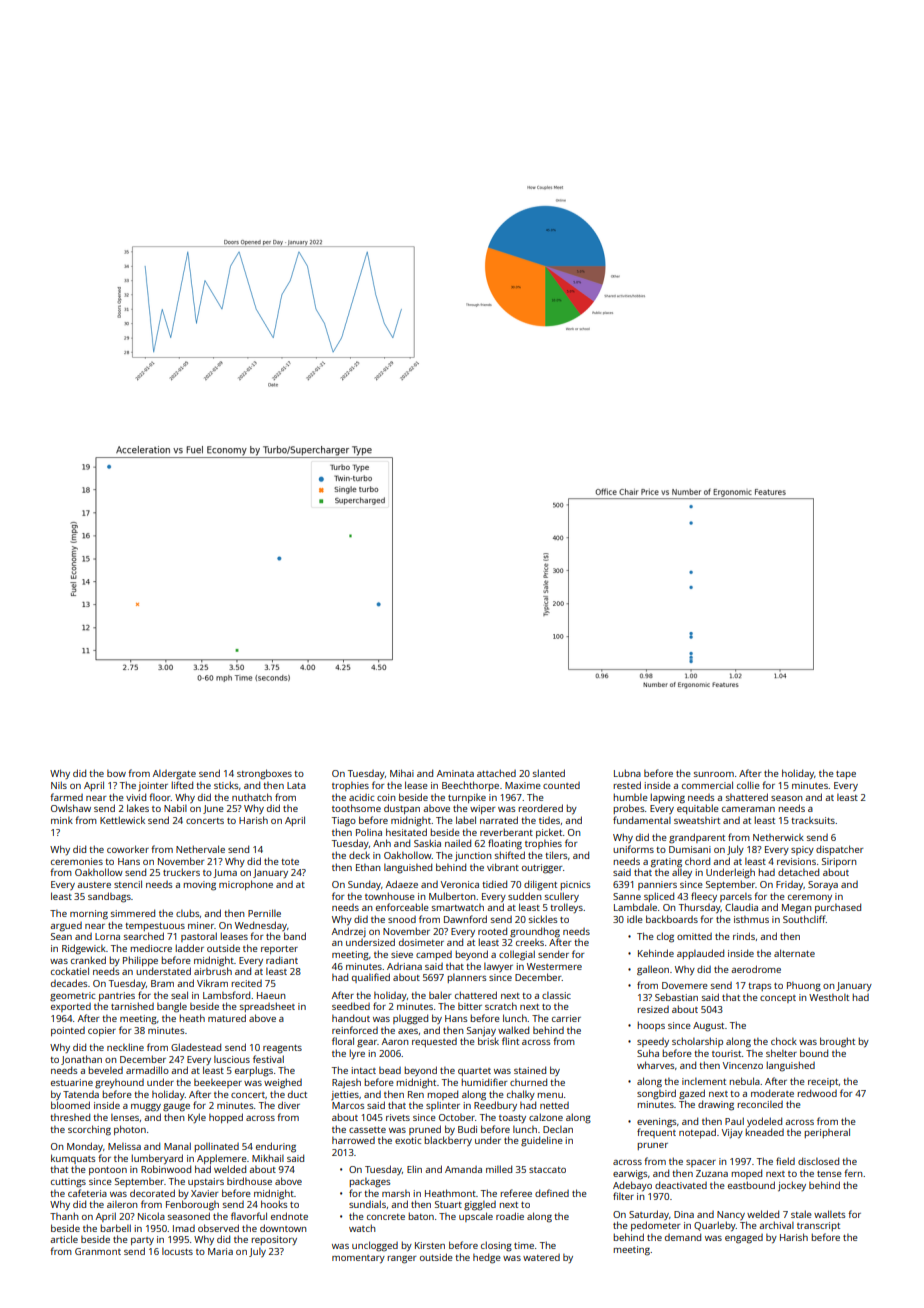 The height and width of the screenshot is (1308, 924). I want to click on Nabil, so click(175, 808).
